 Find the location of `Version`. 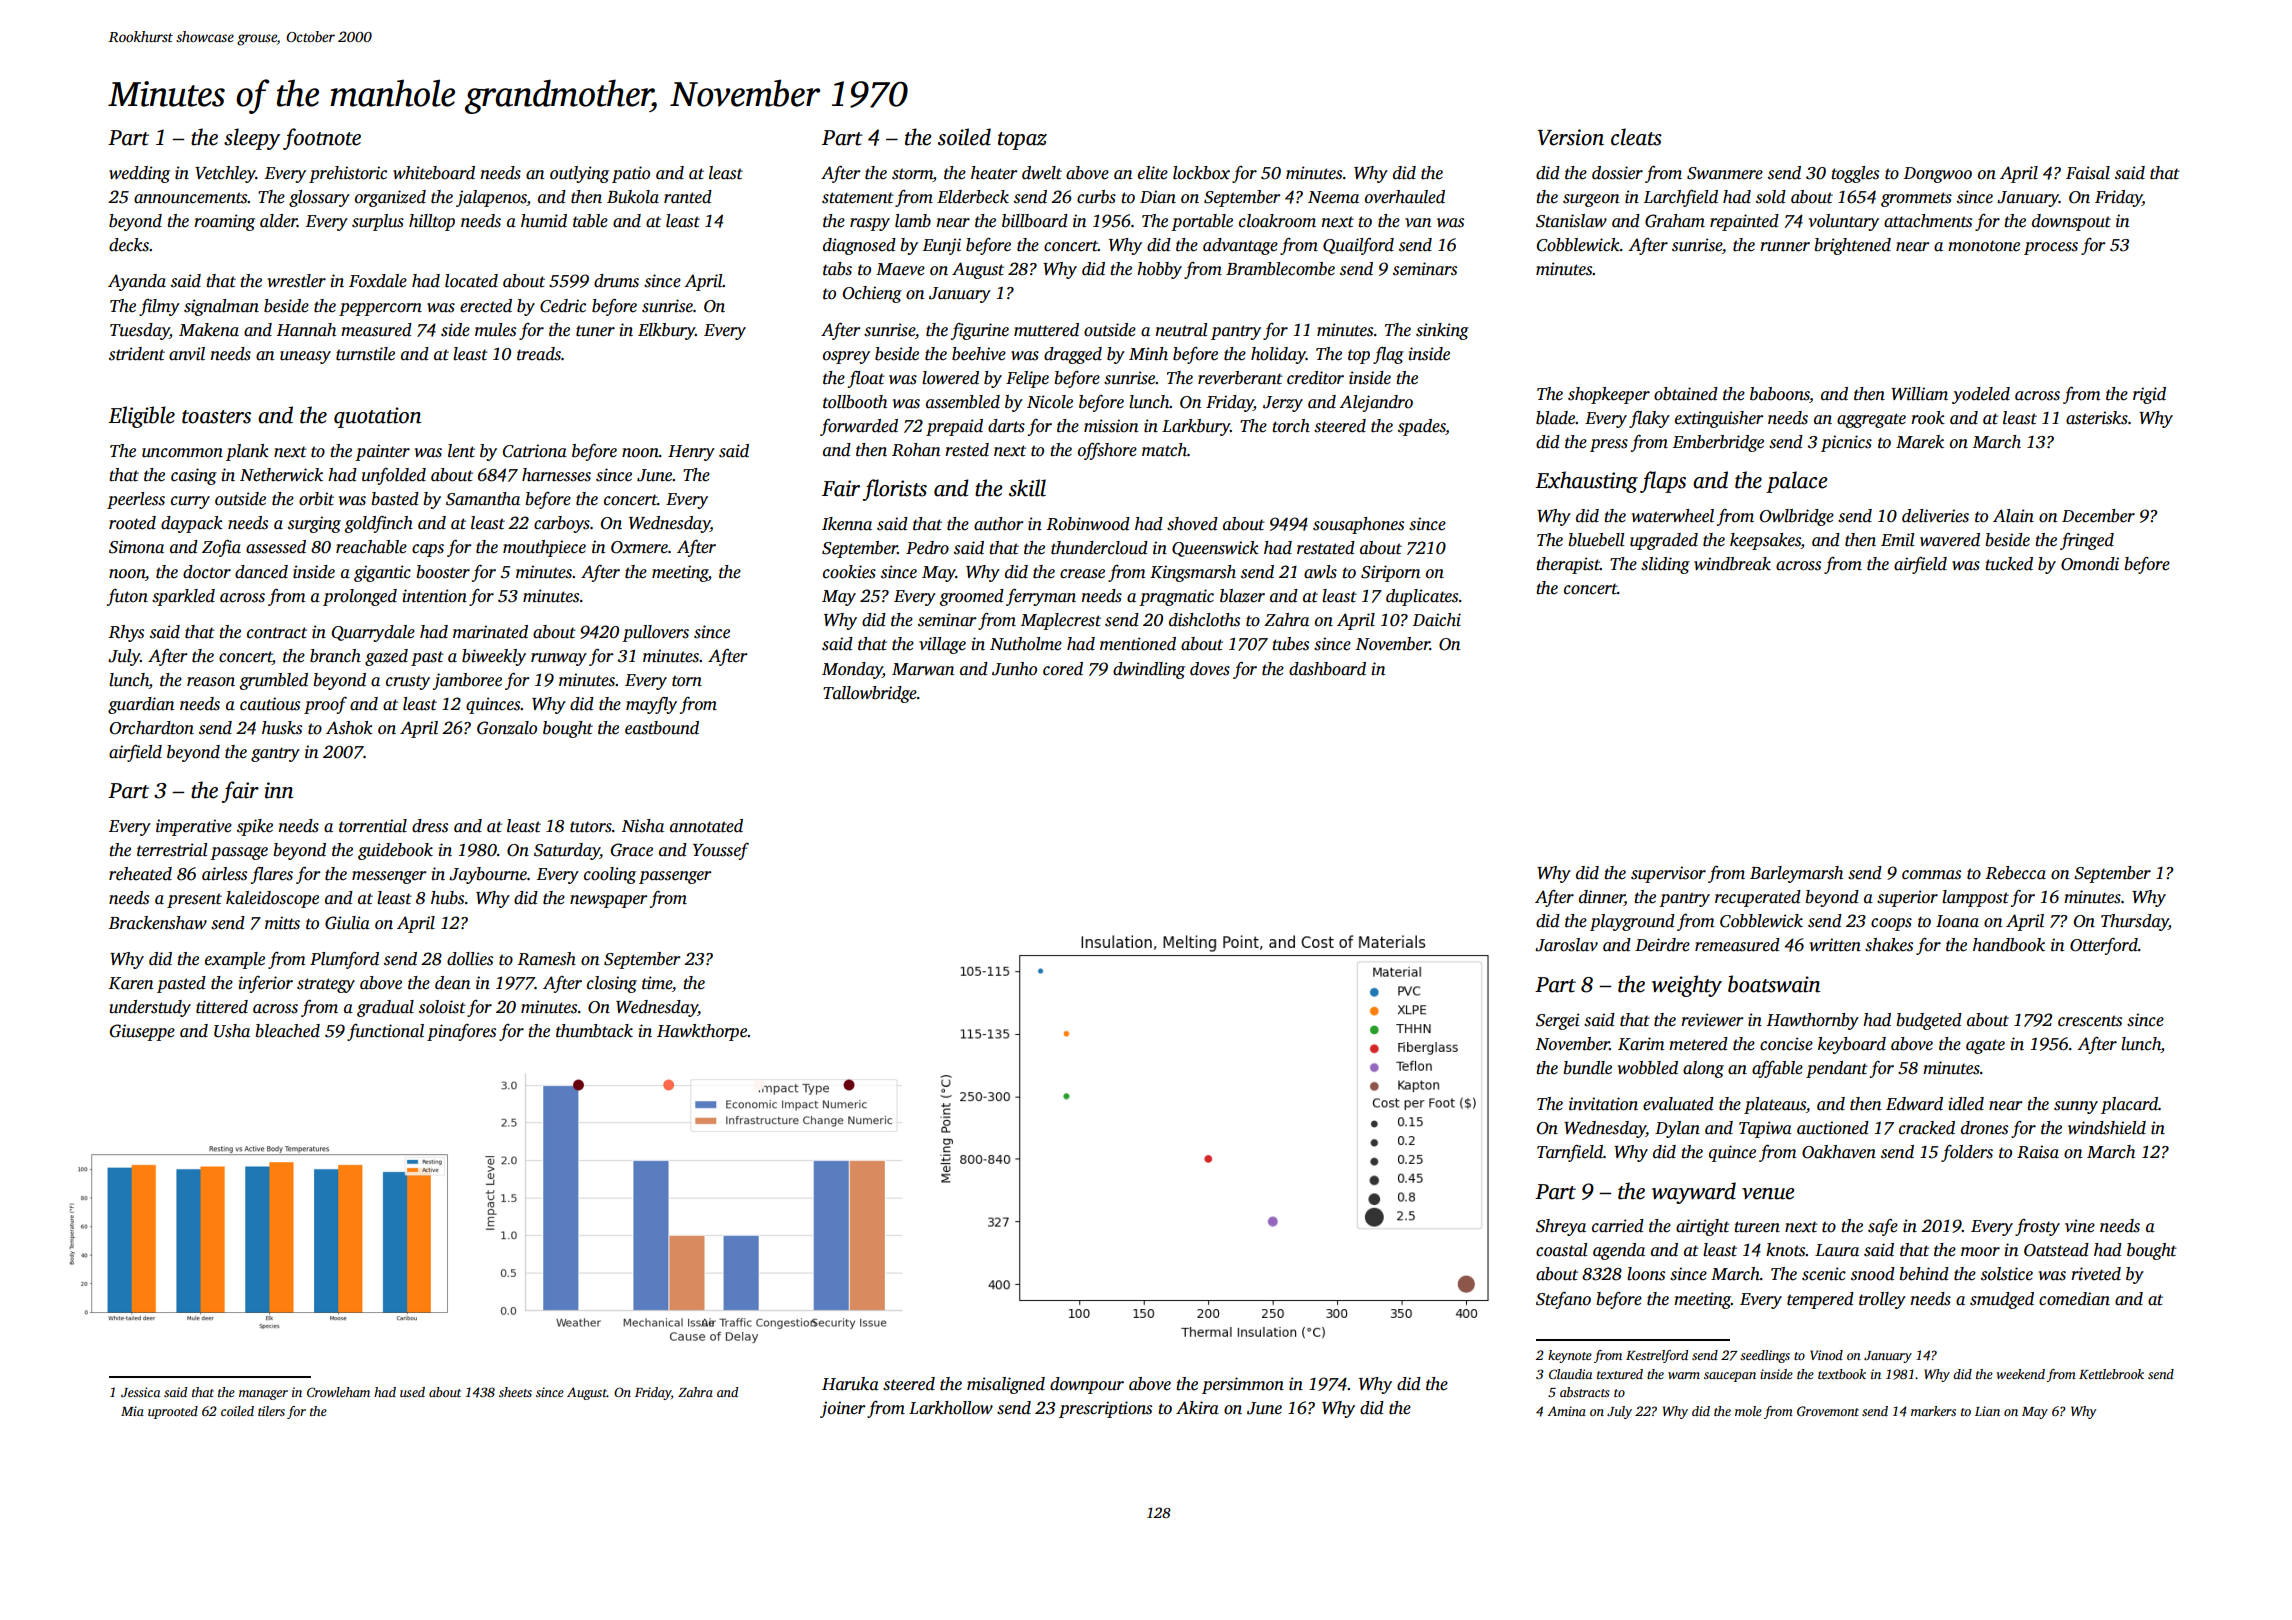

Version is located at coordinates (1571, 137).
